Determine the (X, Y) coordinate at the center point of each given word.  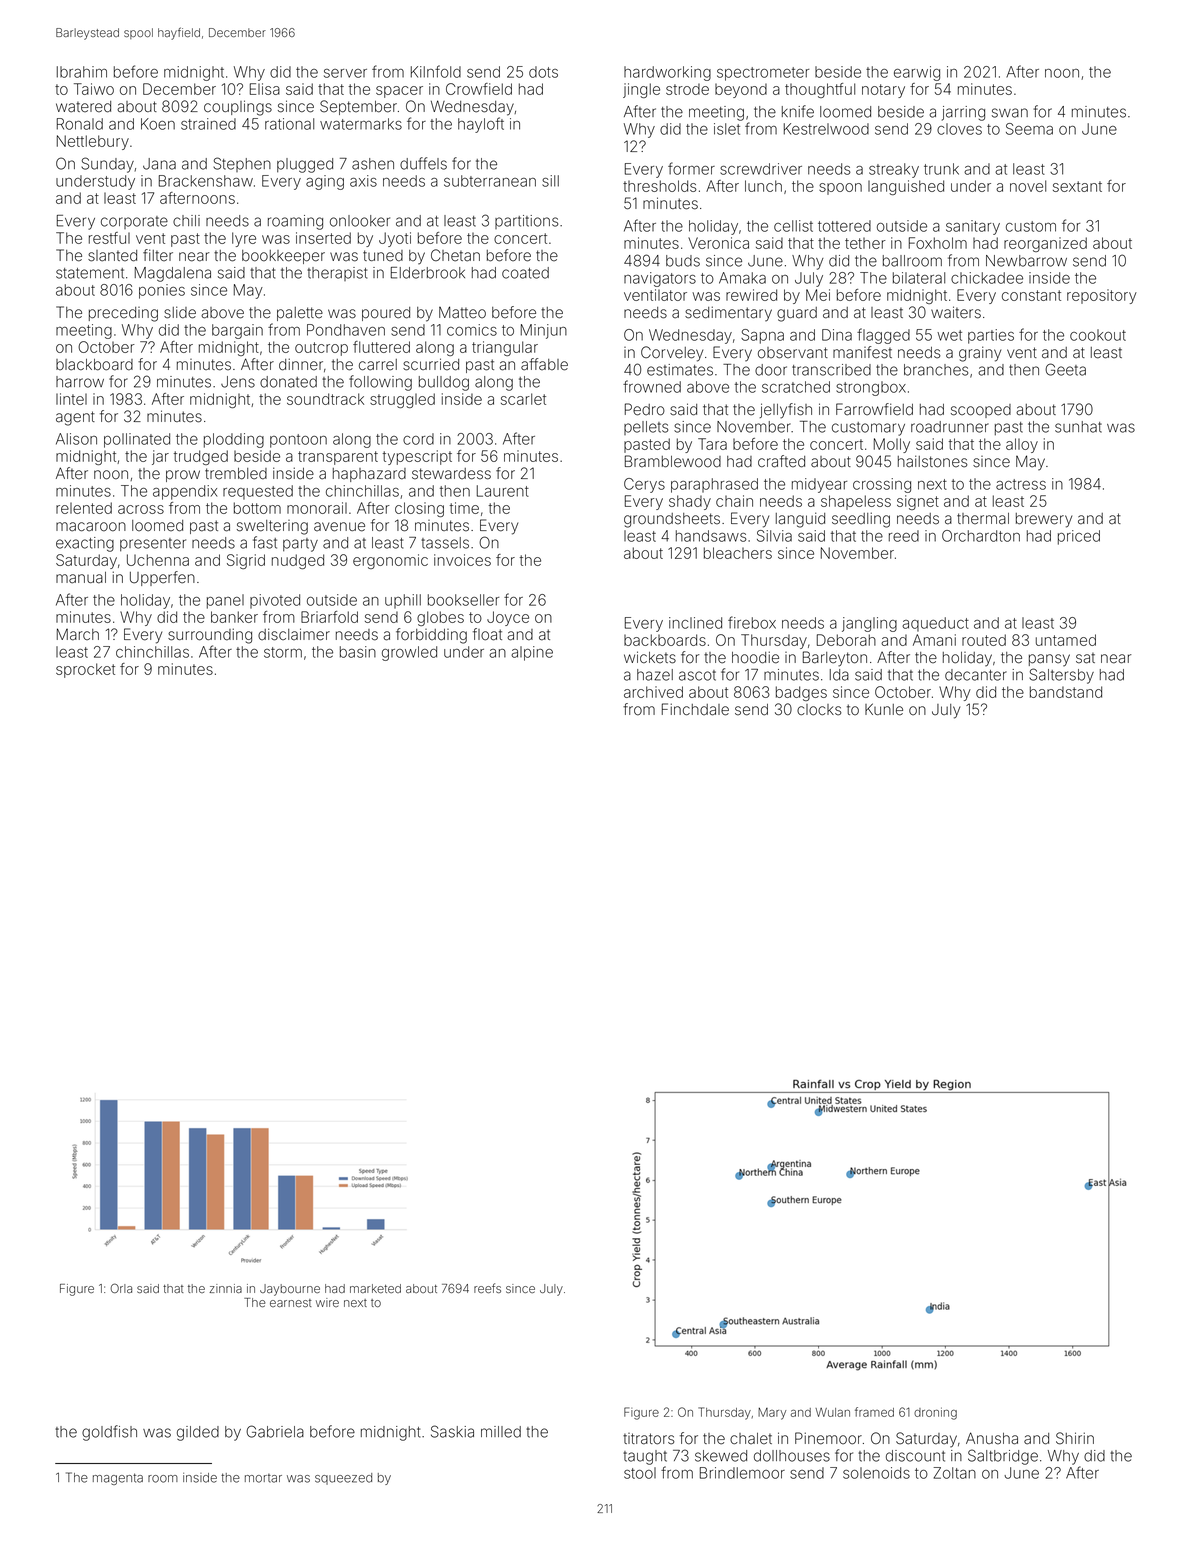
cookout (1098, 335)
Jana (159, 164)
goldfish (109, 1433)
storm (283, 652)
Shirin (1075, 1438)
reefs (487, 1288)
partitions (526, 222)
